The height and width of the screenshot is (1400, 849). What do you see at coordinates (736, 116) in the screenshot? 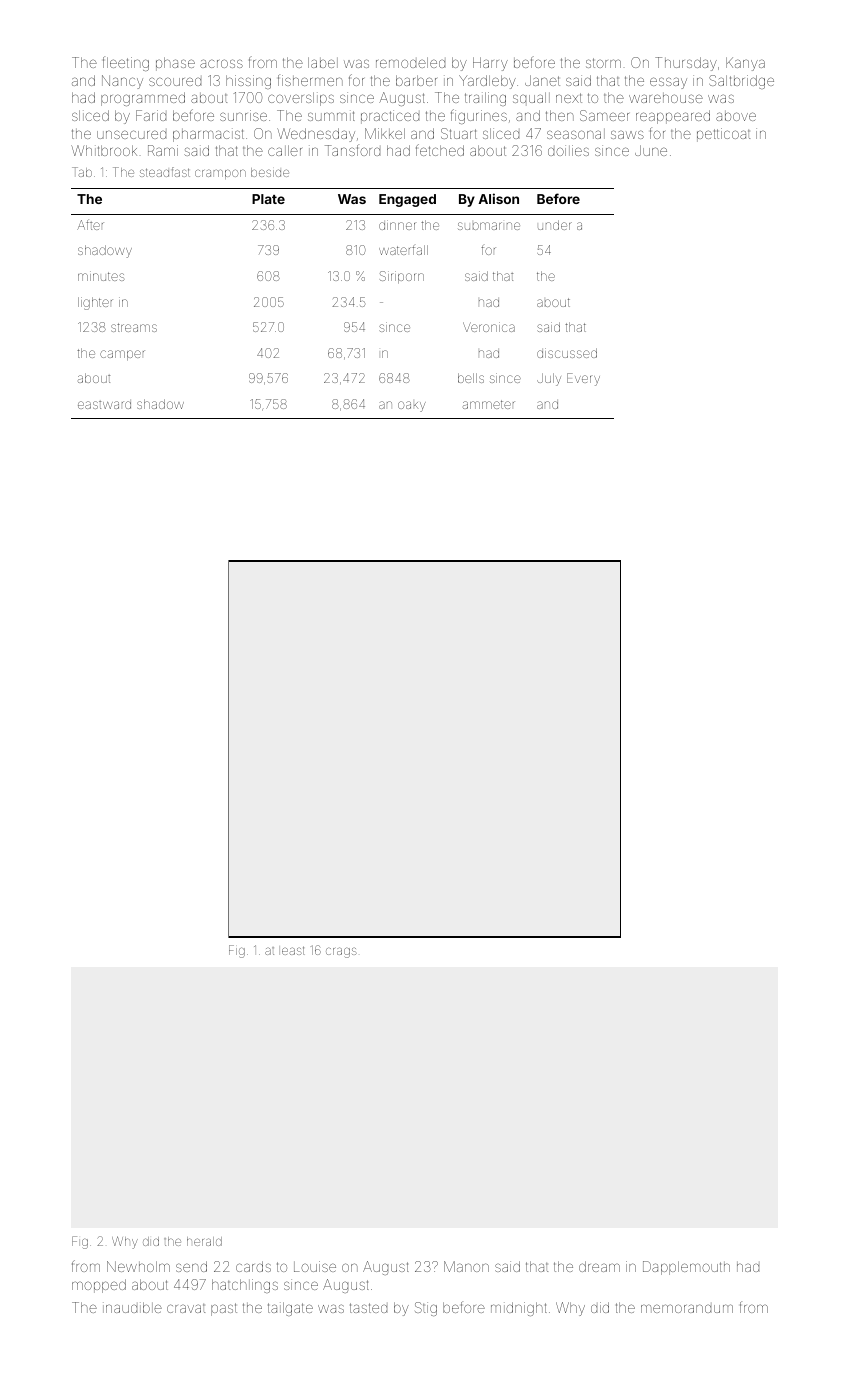
I see `above` at bounding box center [736, 116].
